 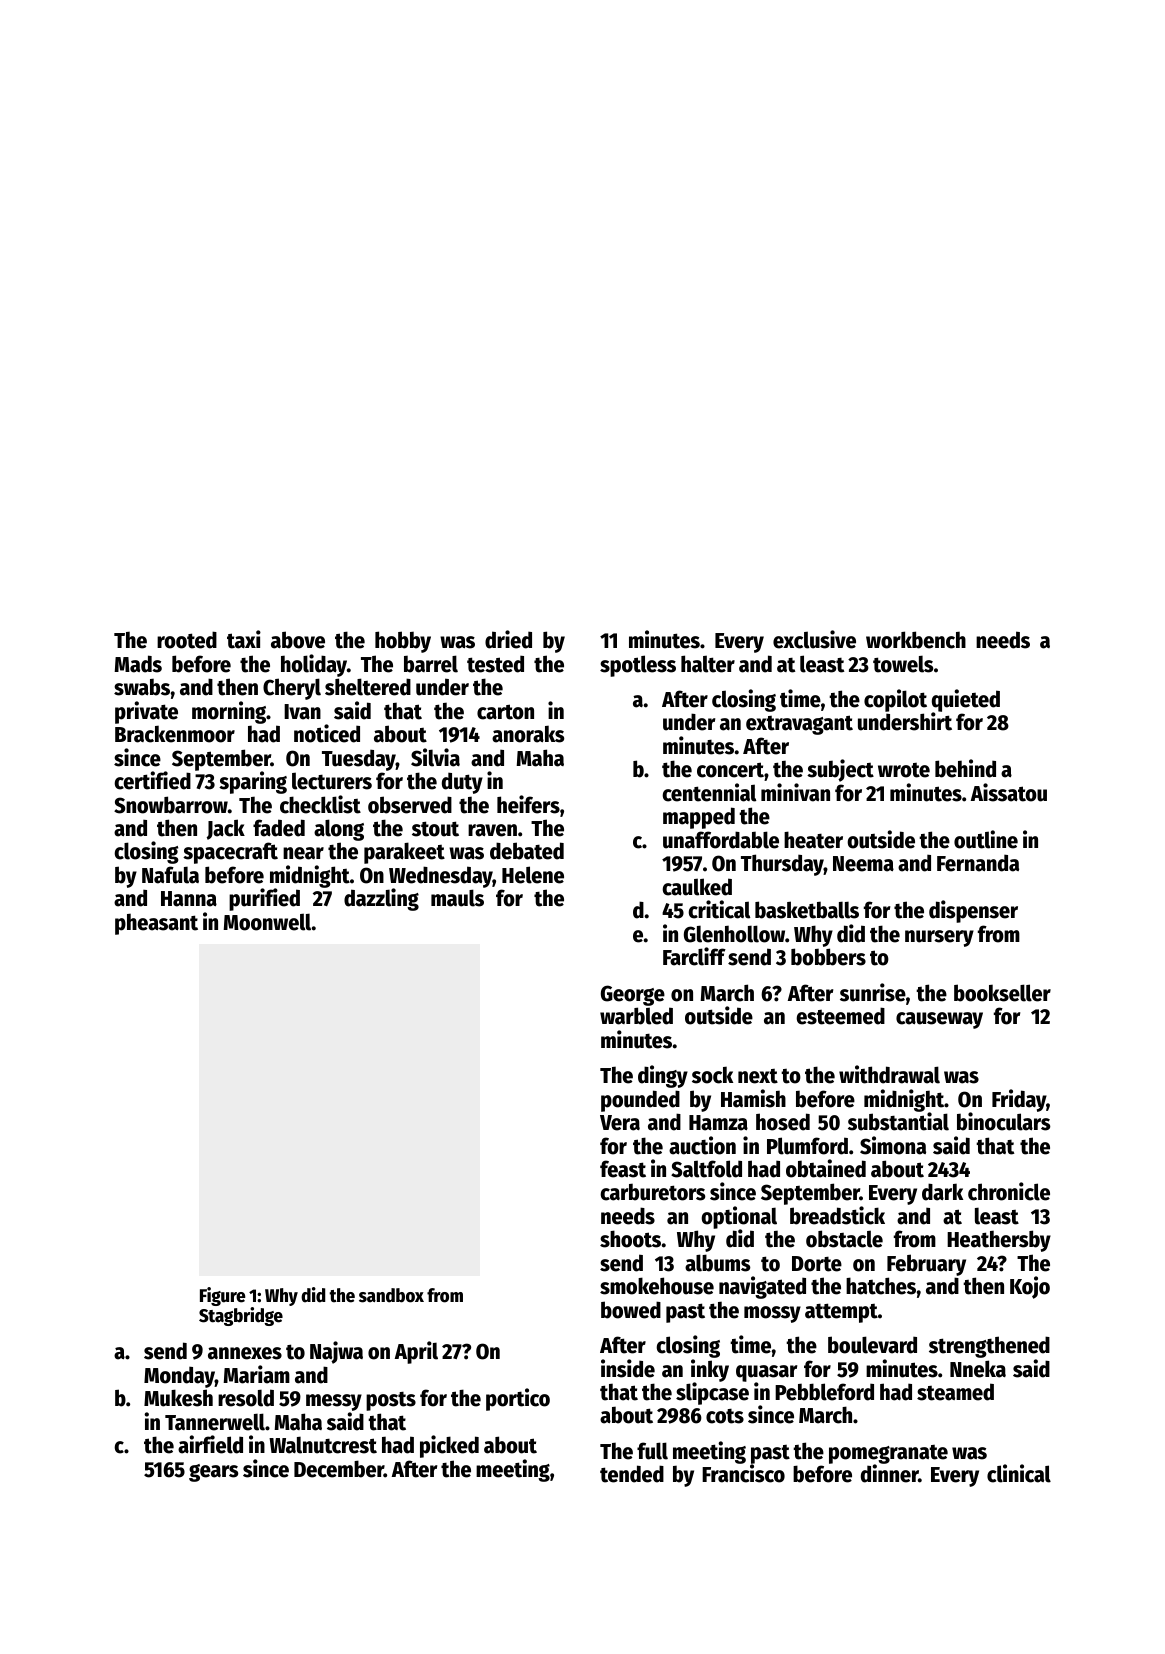 I want to click on Tannerwell, so click(x=215, y=1422).
